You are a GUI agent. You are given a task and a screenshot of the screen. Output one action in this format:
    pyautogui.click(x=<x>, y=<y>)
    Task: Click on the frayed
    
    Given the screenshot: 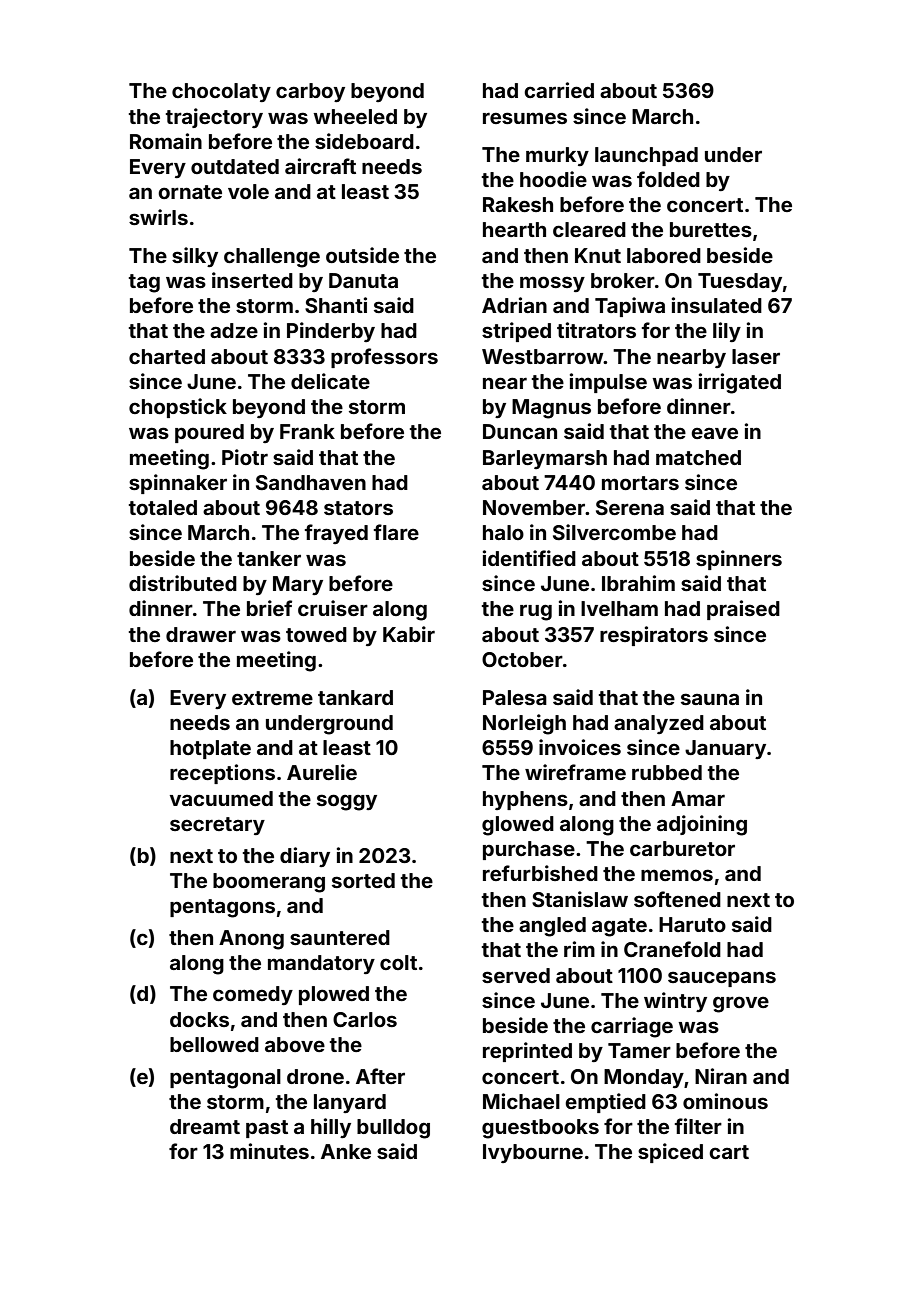 What is the action you would take?
    pyautogui.click(x=336, y=534)
